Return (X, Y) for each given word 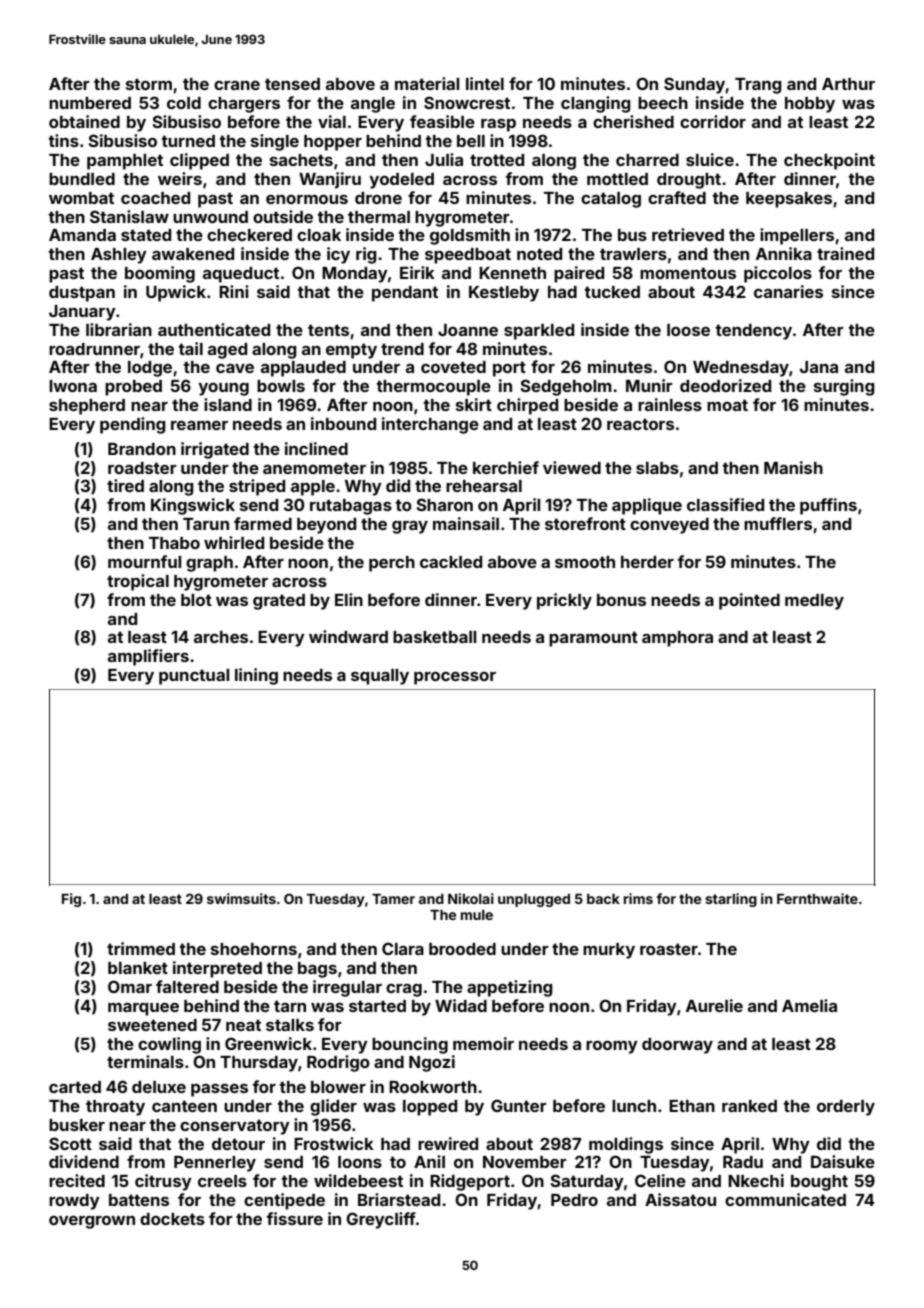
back (603, 899)
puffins (828, 506)
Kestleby (504, 294)
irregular (347, 988)
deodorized (725, 385)
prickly (564, 601)
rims (638, 898)
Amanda (82, 235)
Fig (71, 900)
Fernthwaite (817, 898)
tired (125, 485)
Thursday (259, 1064)
